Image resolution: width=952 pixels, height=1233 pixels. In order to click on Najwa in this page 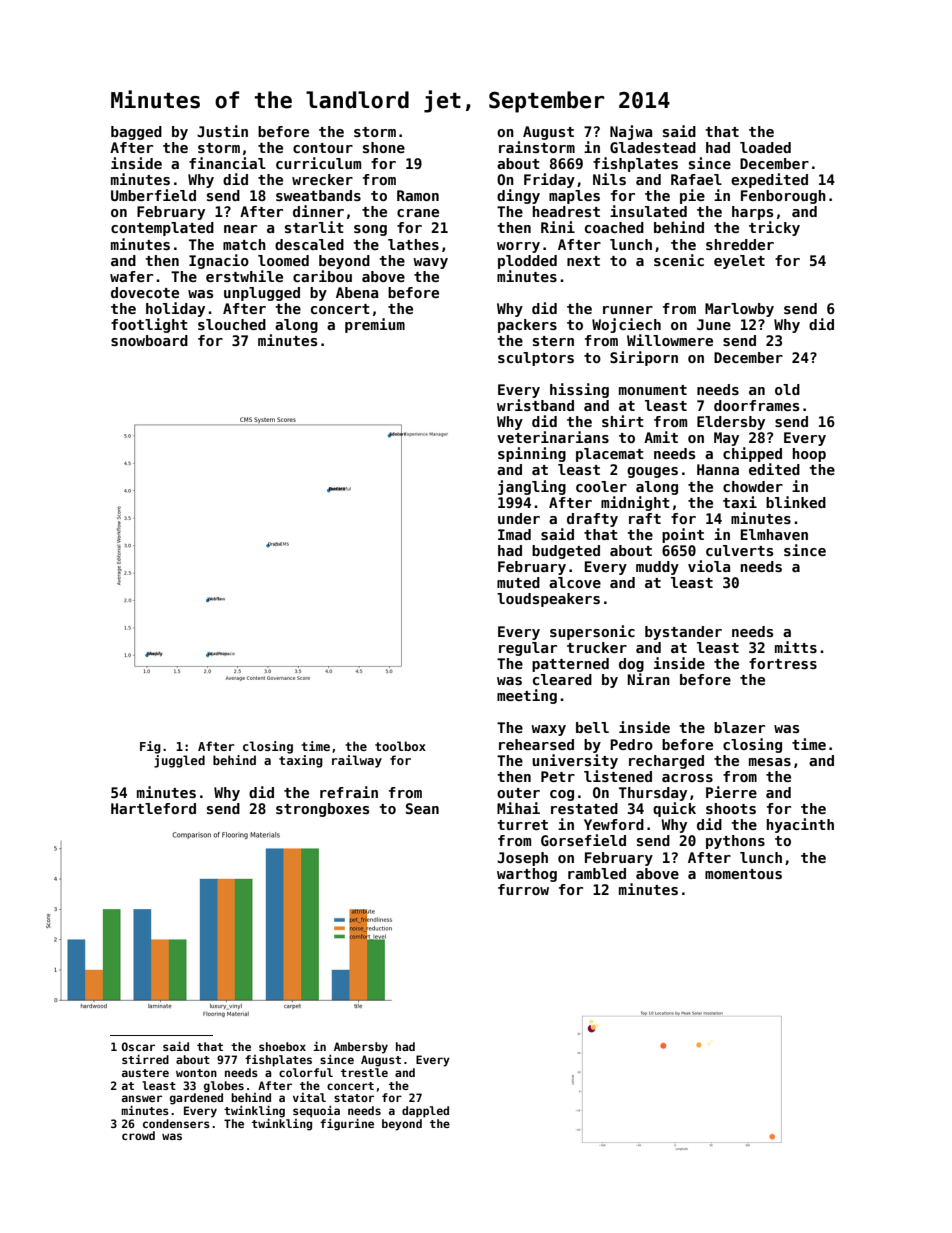, I will do `click(631, 132)`.
